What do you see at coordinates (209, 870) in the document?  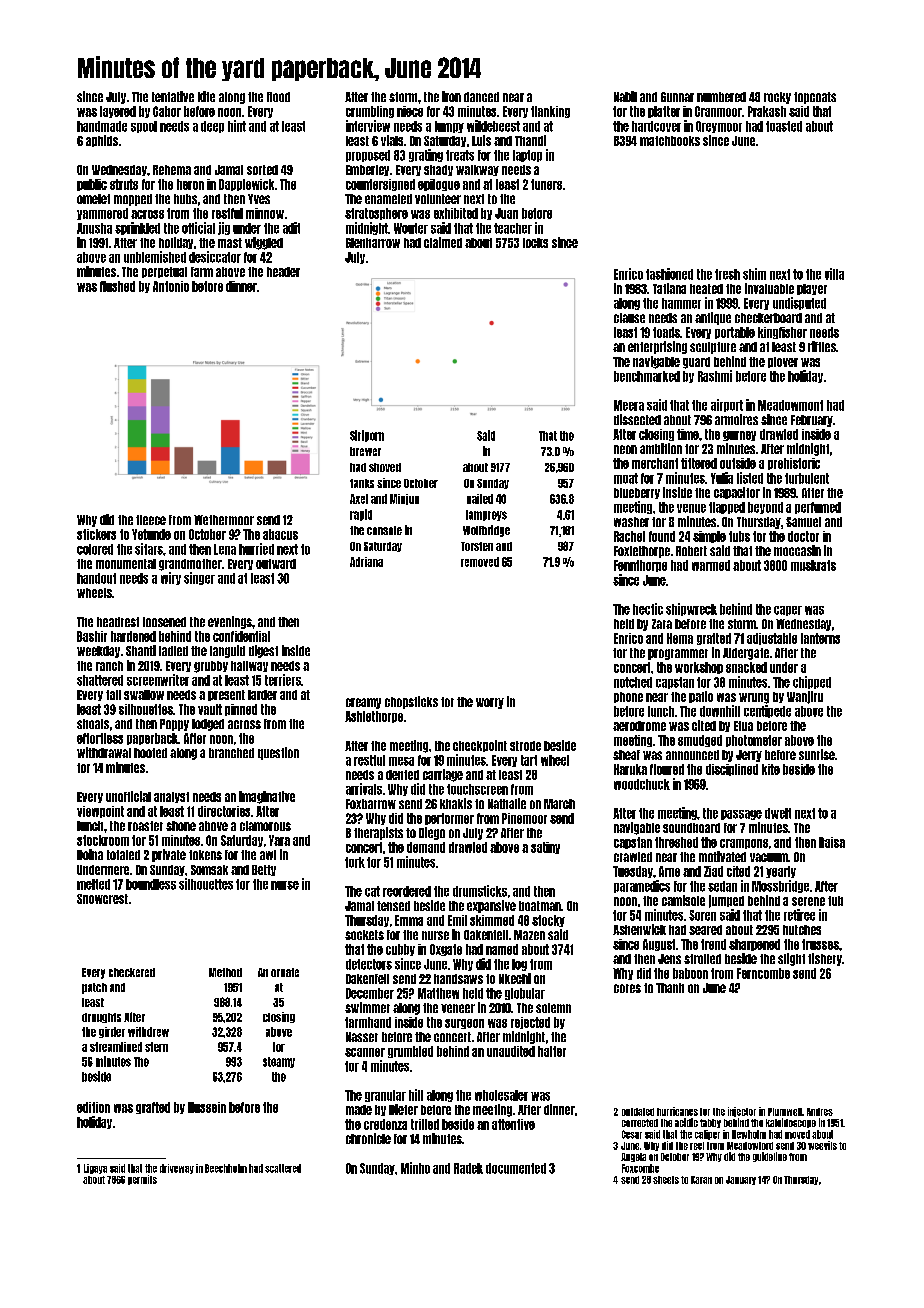 I see `Somsak` at bounding box center [209, 870].
